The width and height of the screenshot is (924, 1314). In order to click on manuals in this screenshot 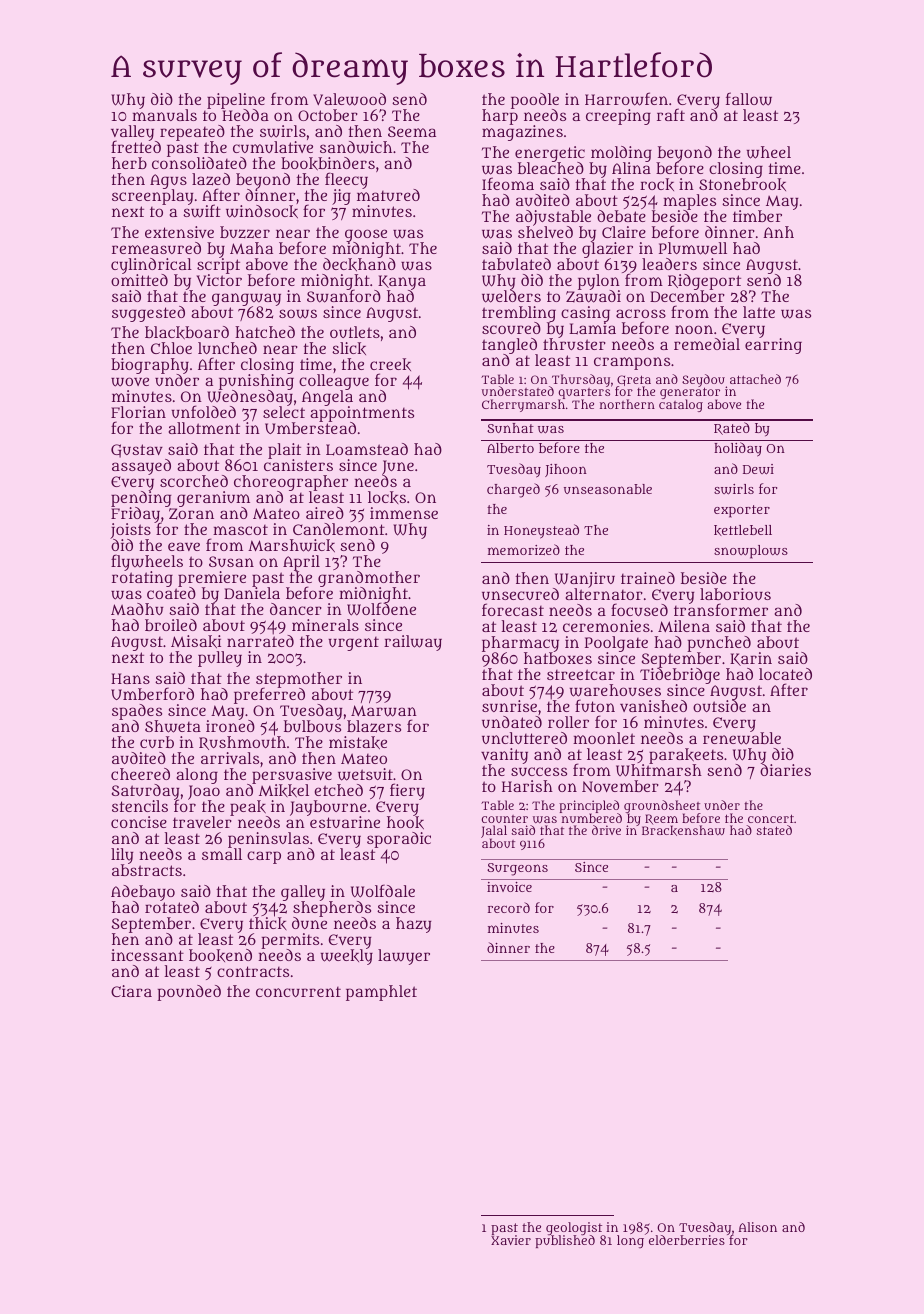, I will do `click(164, 115)`.
